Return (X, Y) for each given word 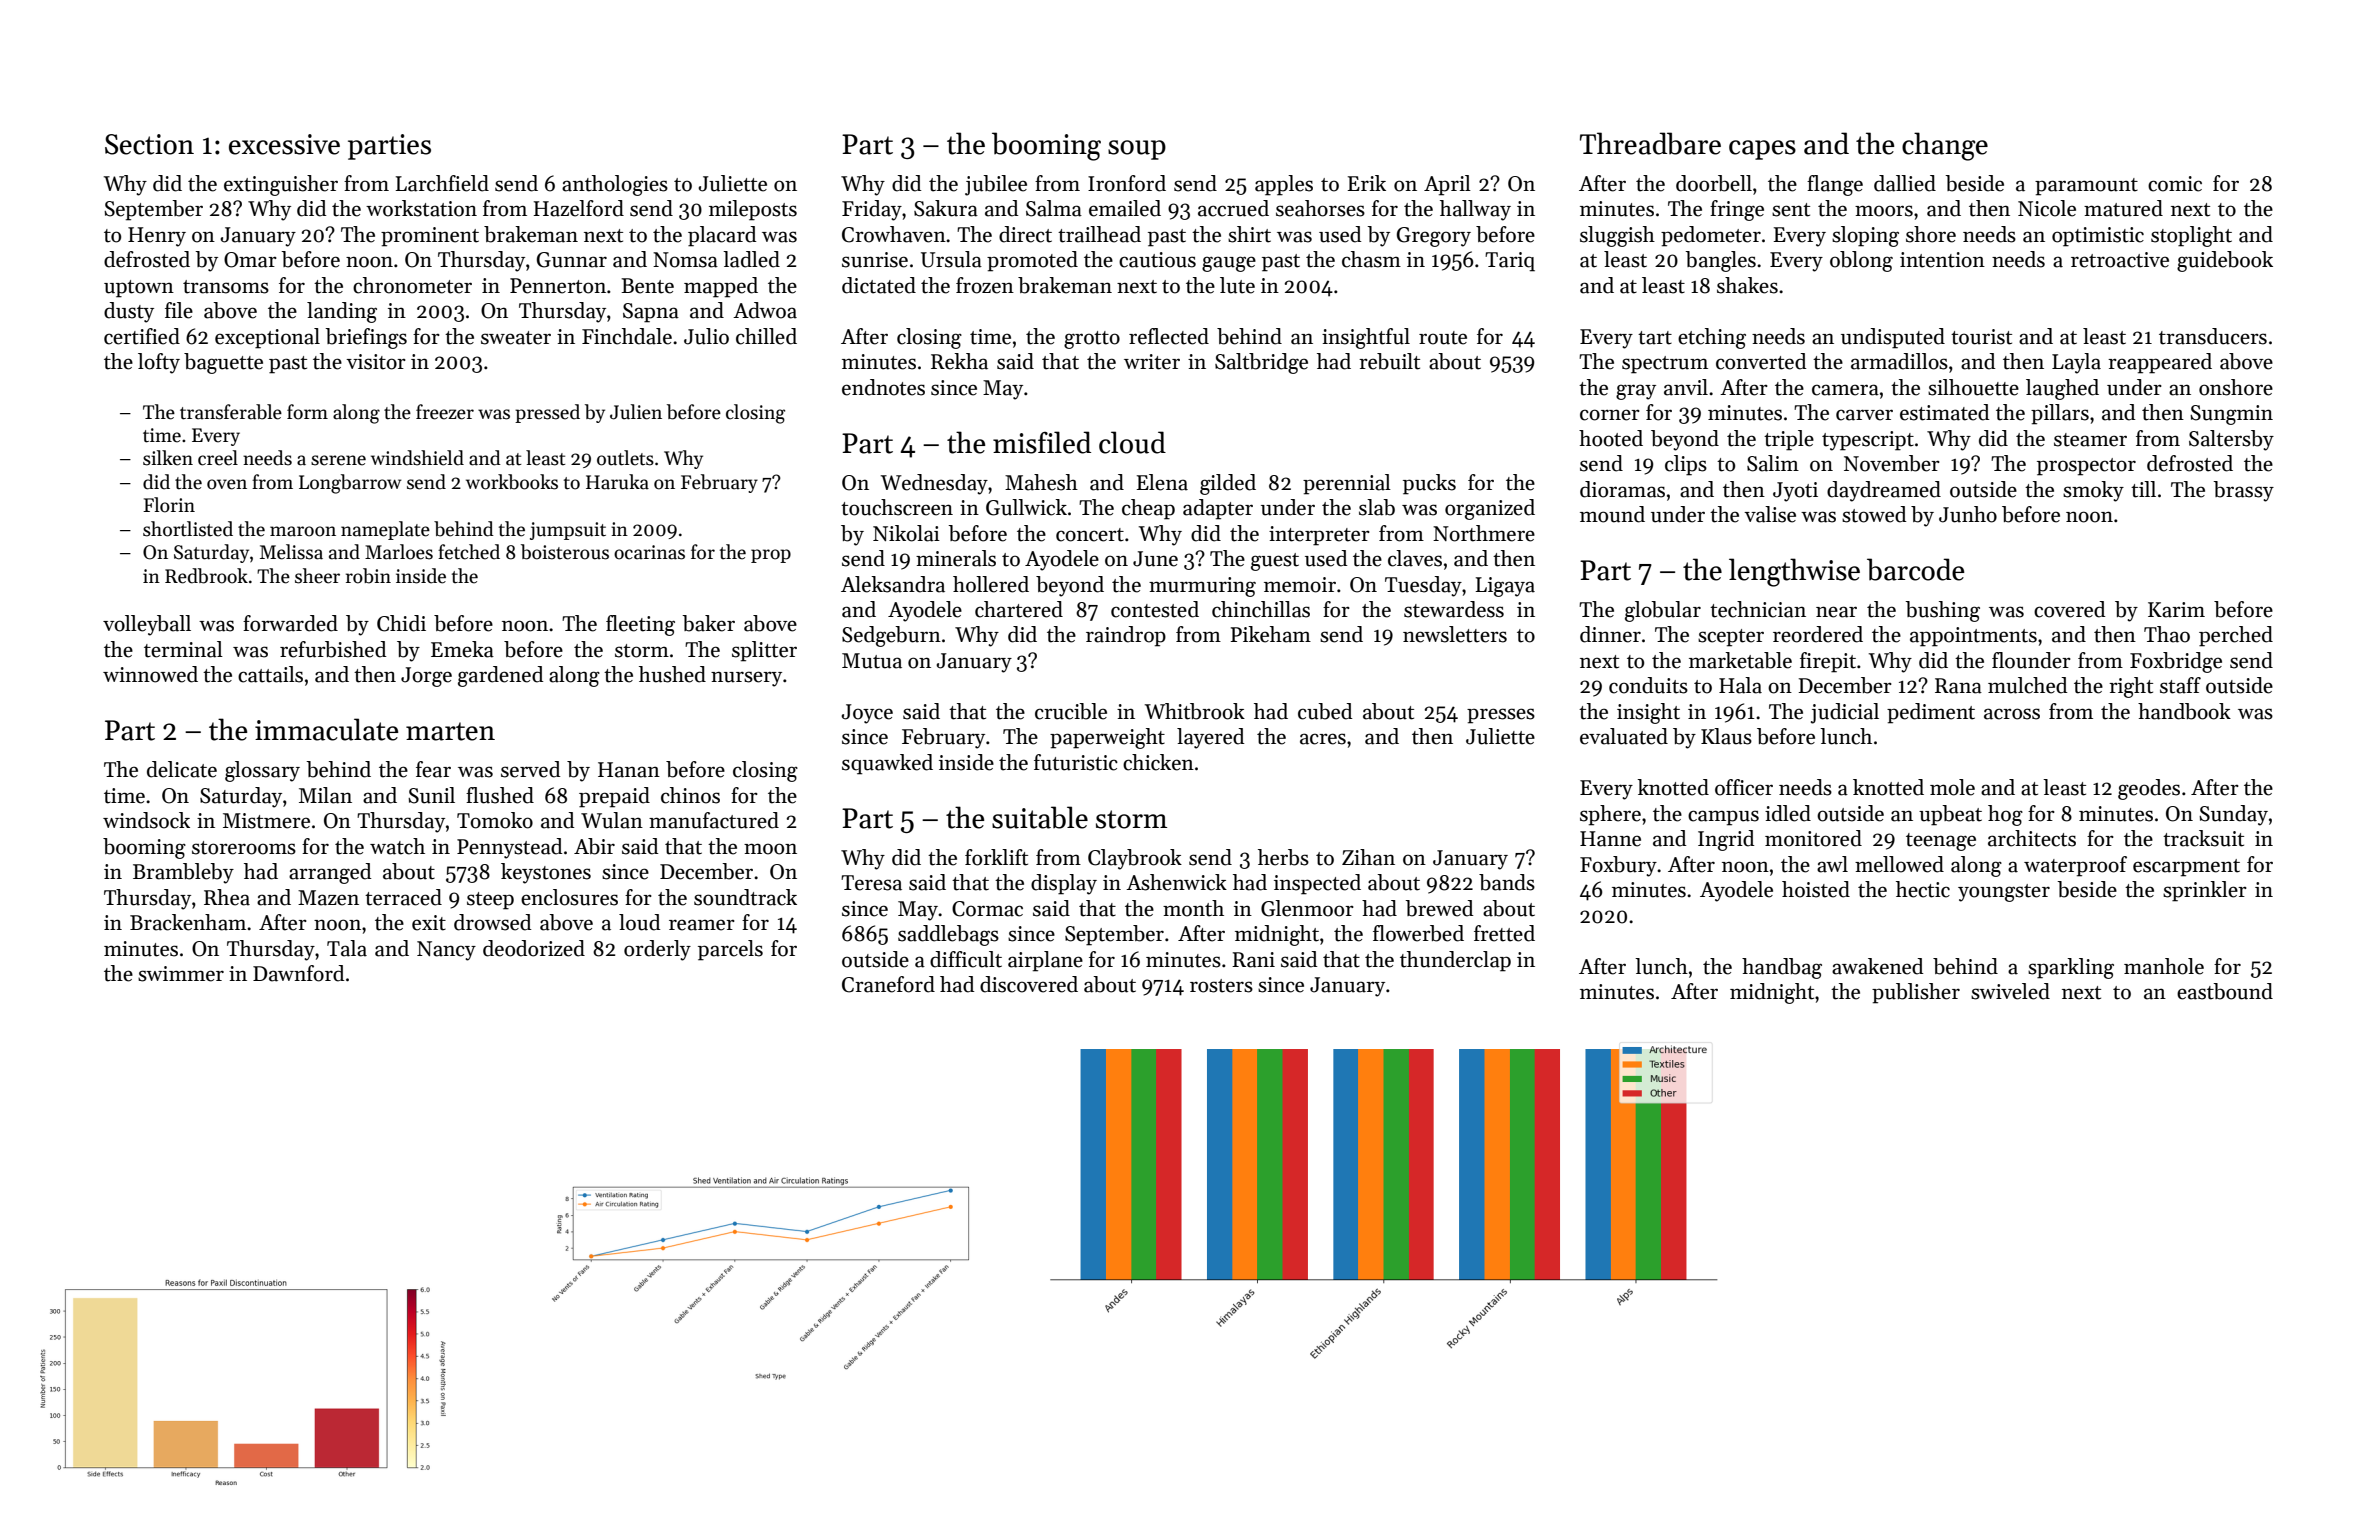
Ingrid (1726, 840)
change (1945, 146)
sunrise (875, 260)
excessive (284, 144)
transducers (2213, 336)
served (530, 769)
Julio (706, 336)
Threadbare (1650, 143)
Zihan (1368, 857)
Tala (347, 948)
